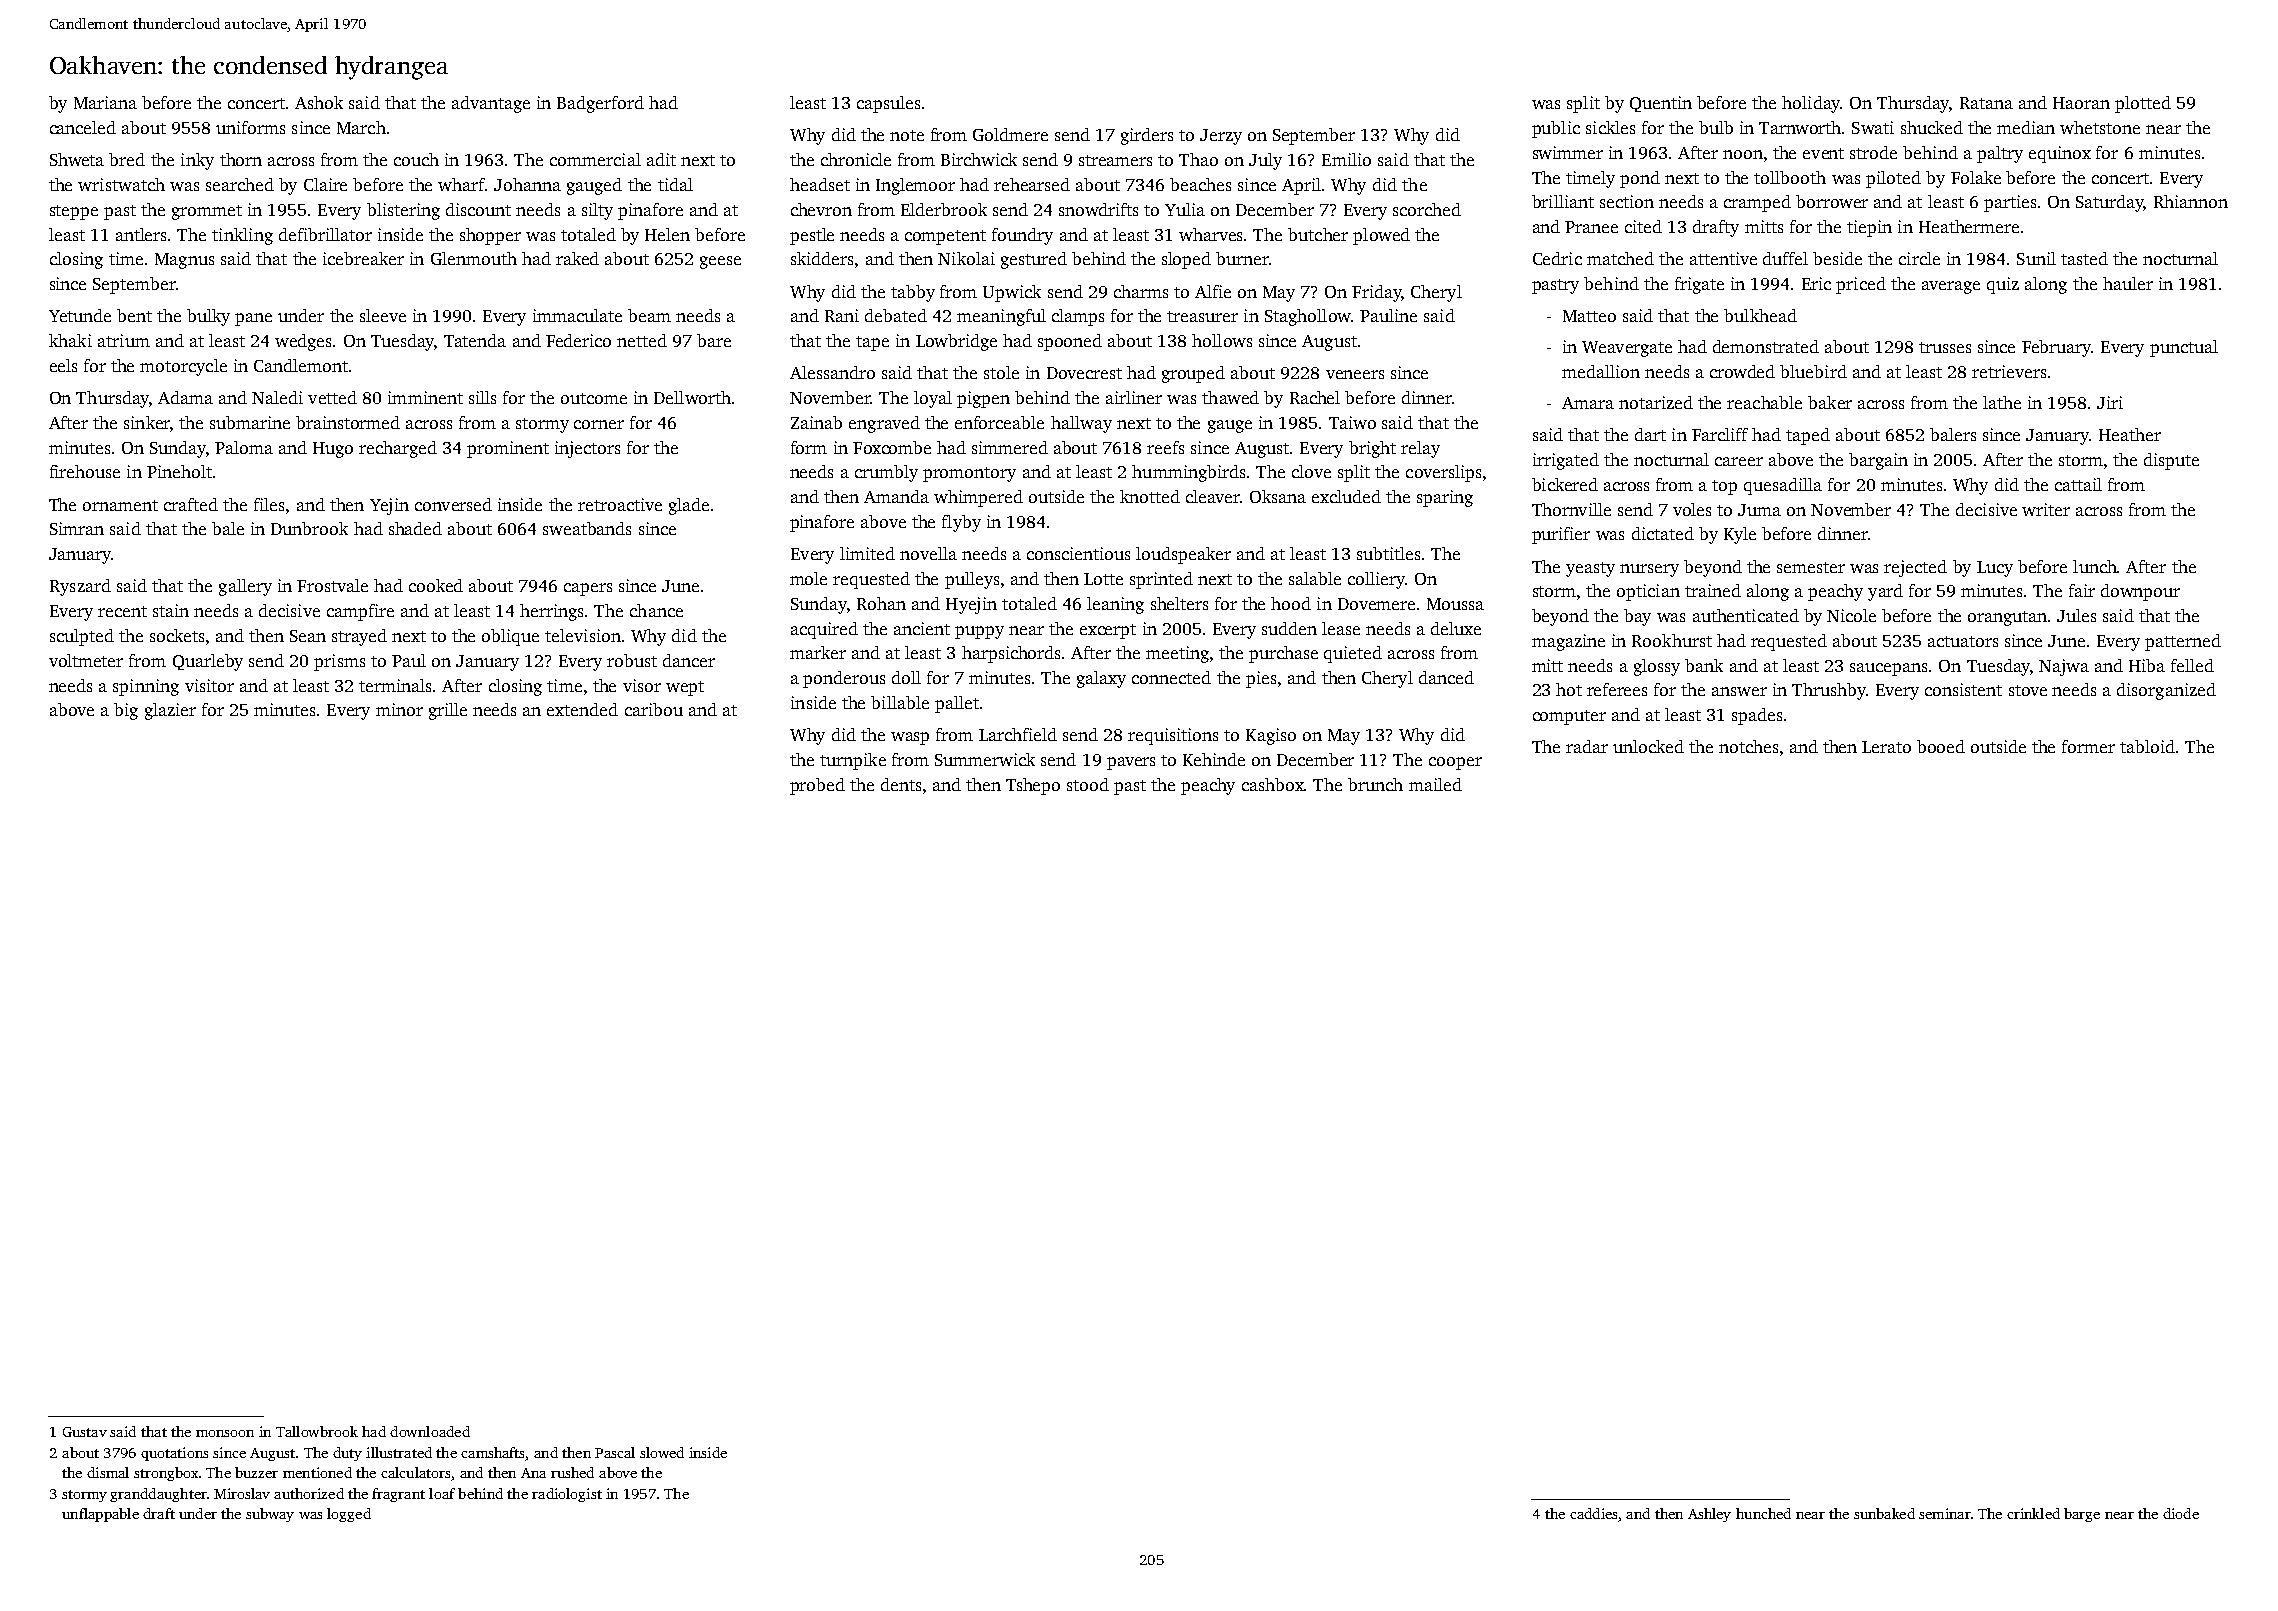  Describe the element at coordinates (1381, 236) in the screenshot. I see `plowed` at that location.
